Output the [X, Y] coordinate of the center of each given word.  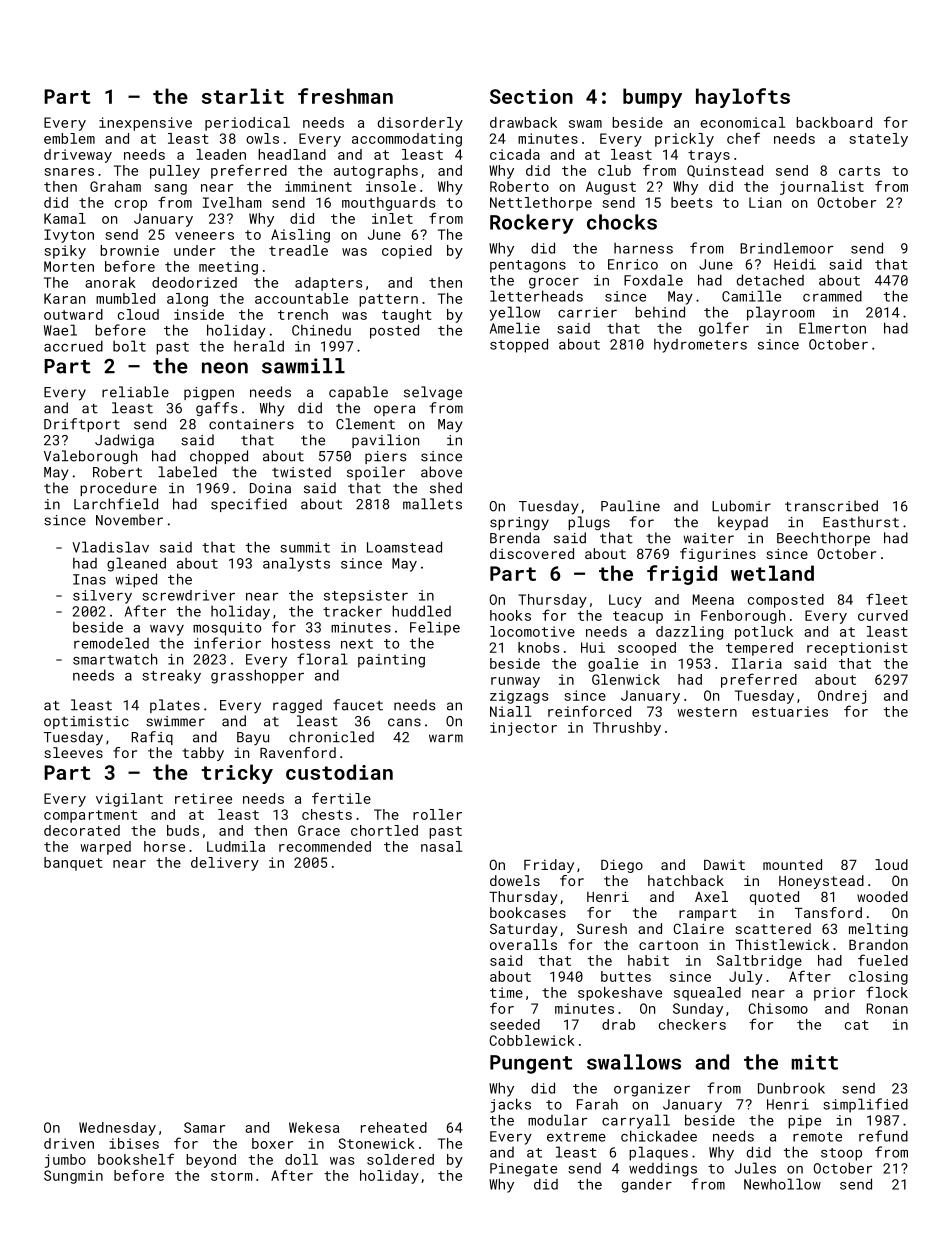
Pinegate [523, 1170]
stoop [841, 1154]
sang [170, 189]
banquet [73, 864]
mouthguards [389, 204]
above [441, 472]
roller [437, 814]
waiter [709, 538]
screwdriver [188, 595]
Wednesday [117, 1129]
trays [709, 156]
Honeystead [821, 882]
